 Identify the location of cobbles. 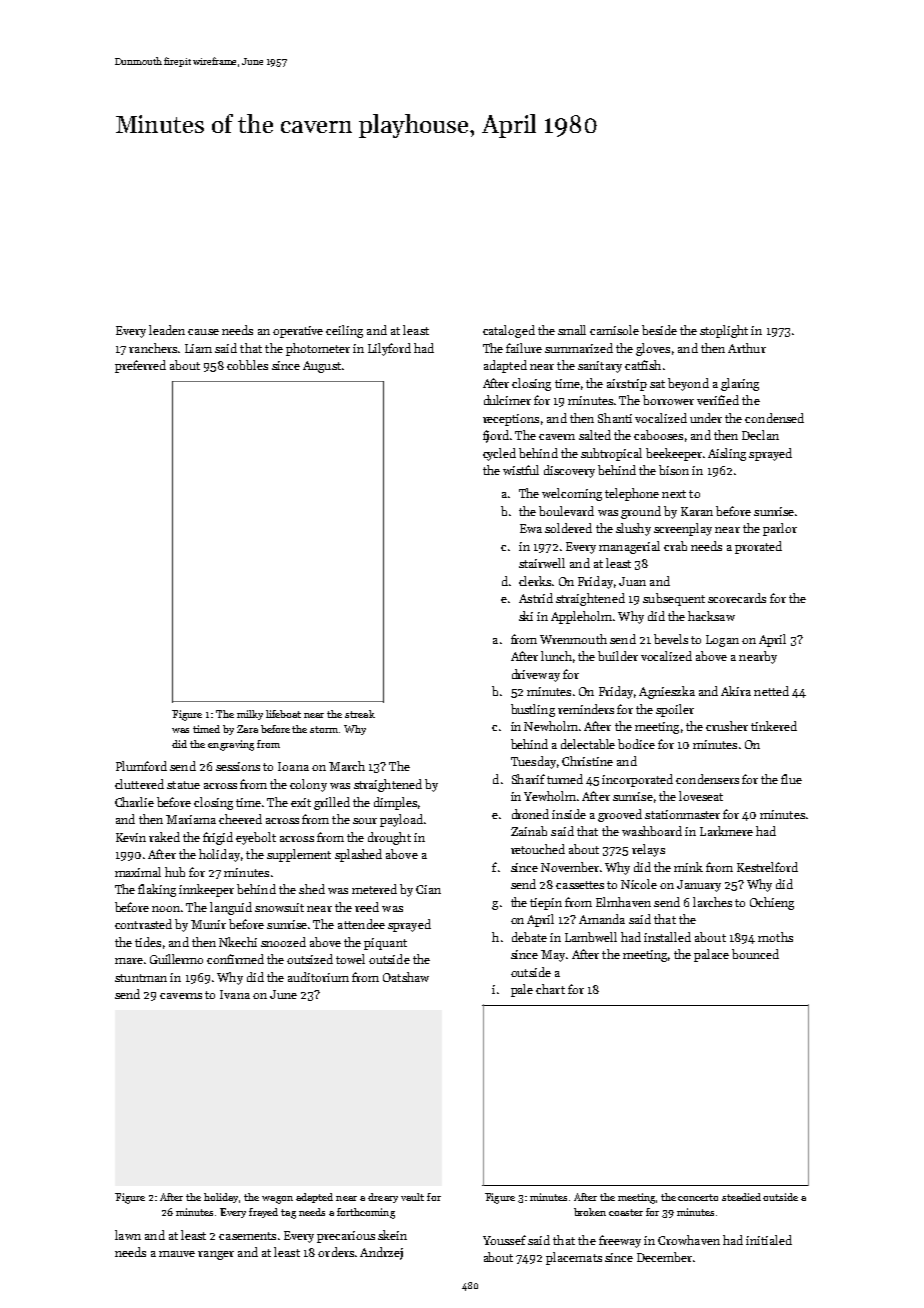
(247, 365).
